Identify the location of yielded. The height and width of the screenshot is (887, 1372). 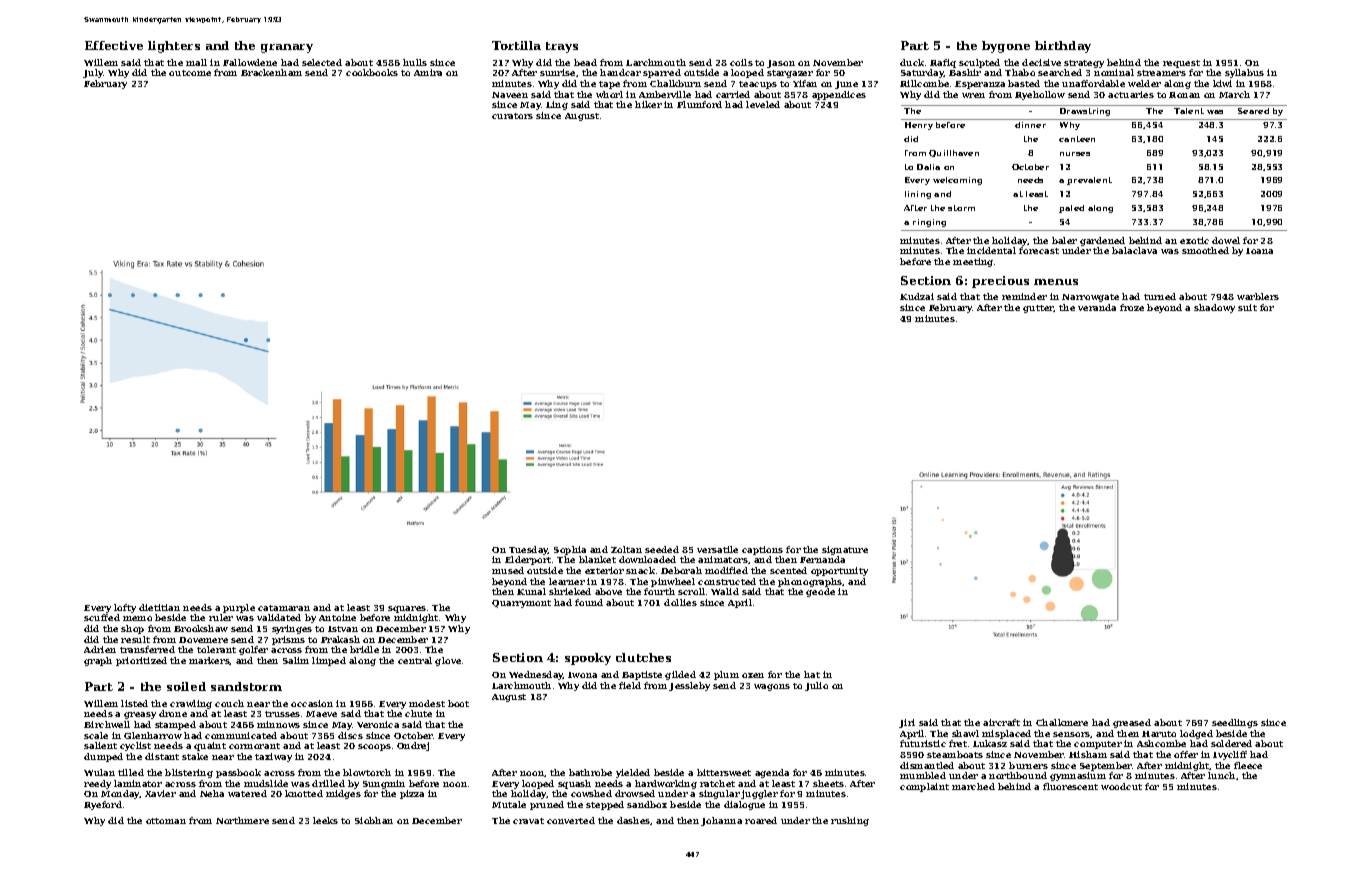
(633, 773).
